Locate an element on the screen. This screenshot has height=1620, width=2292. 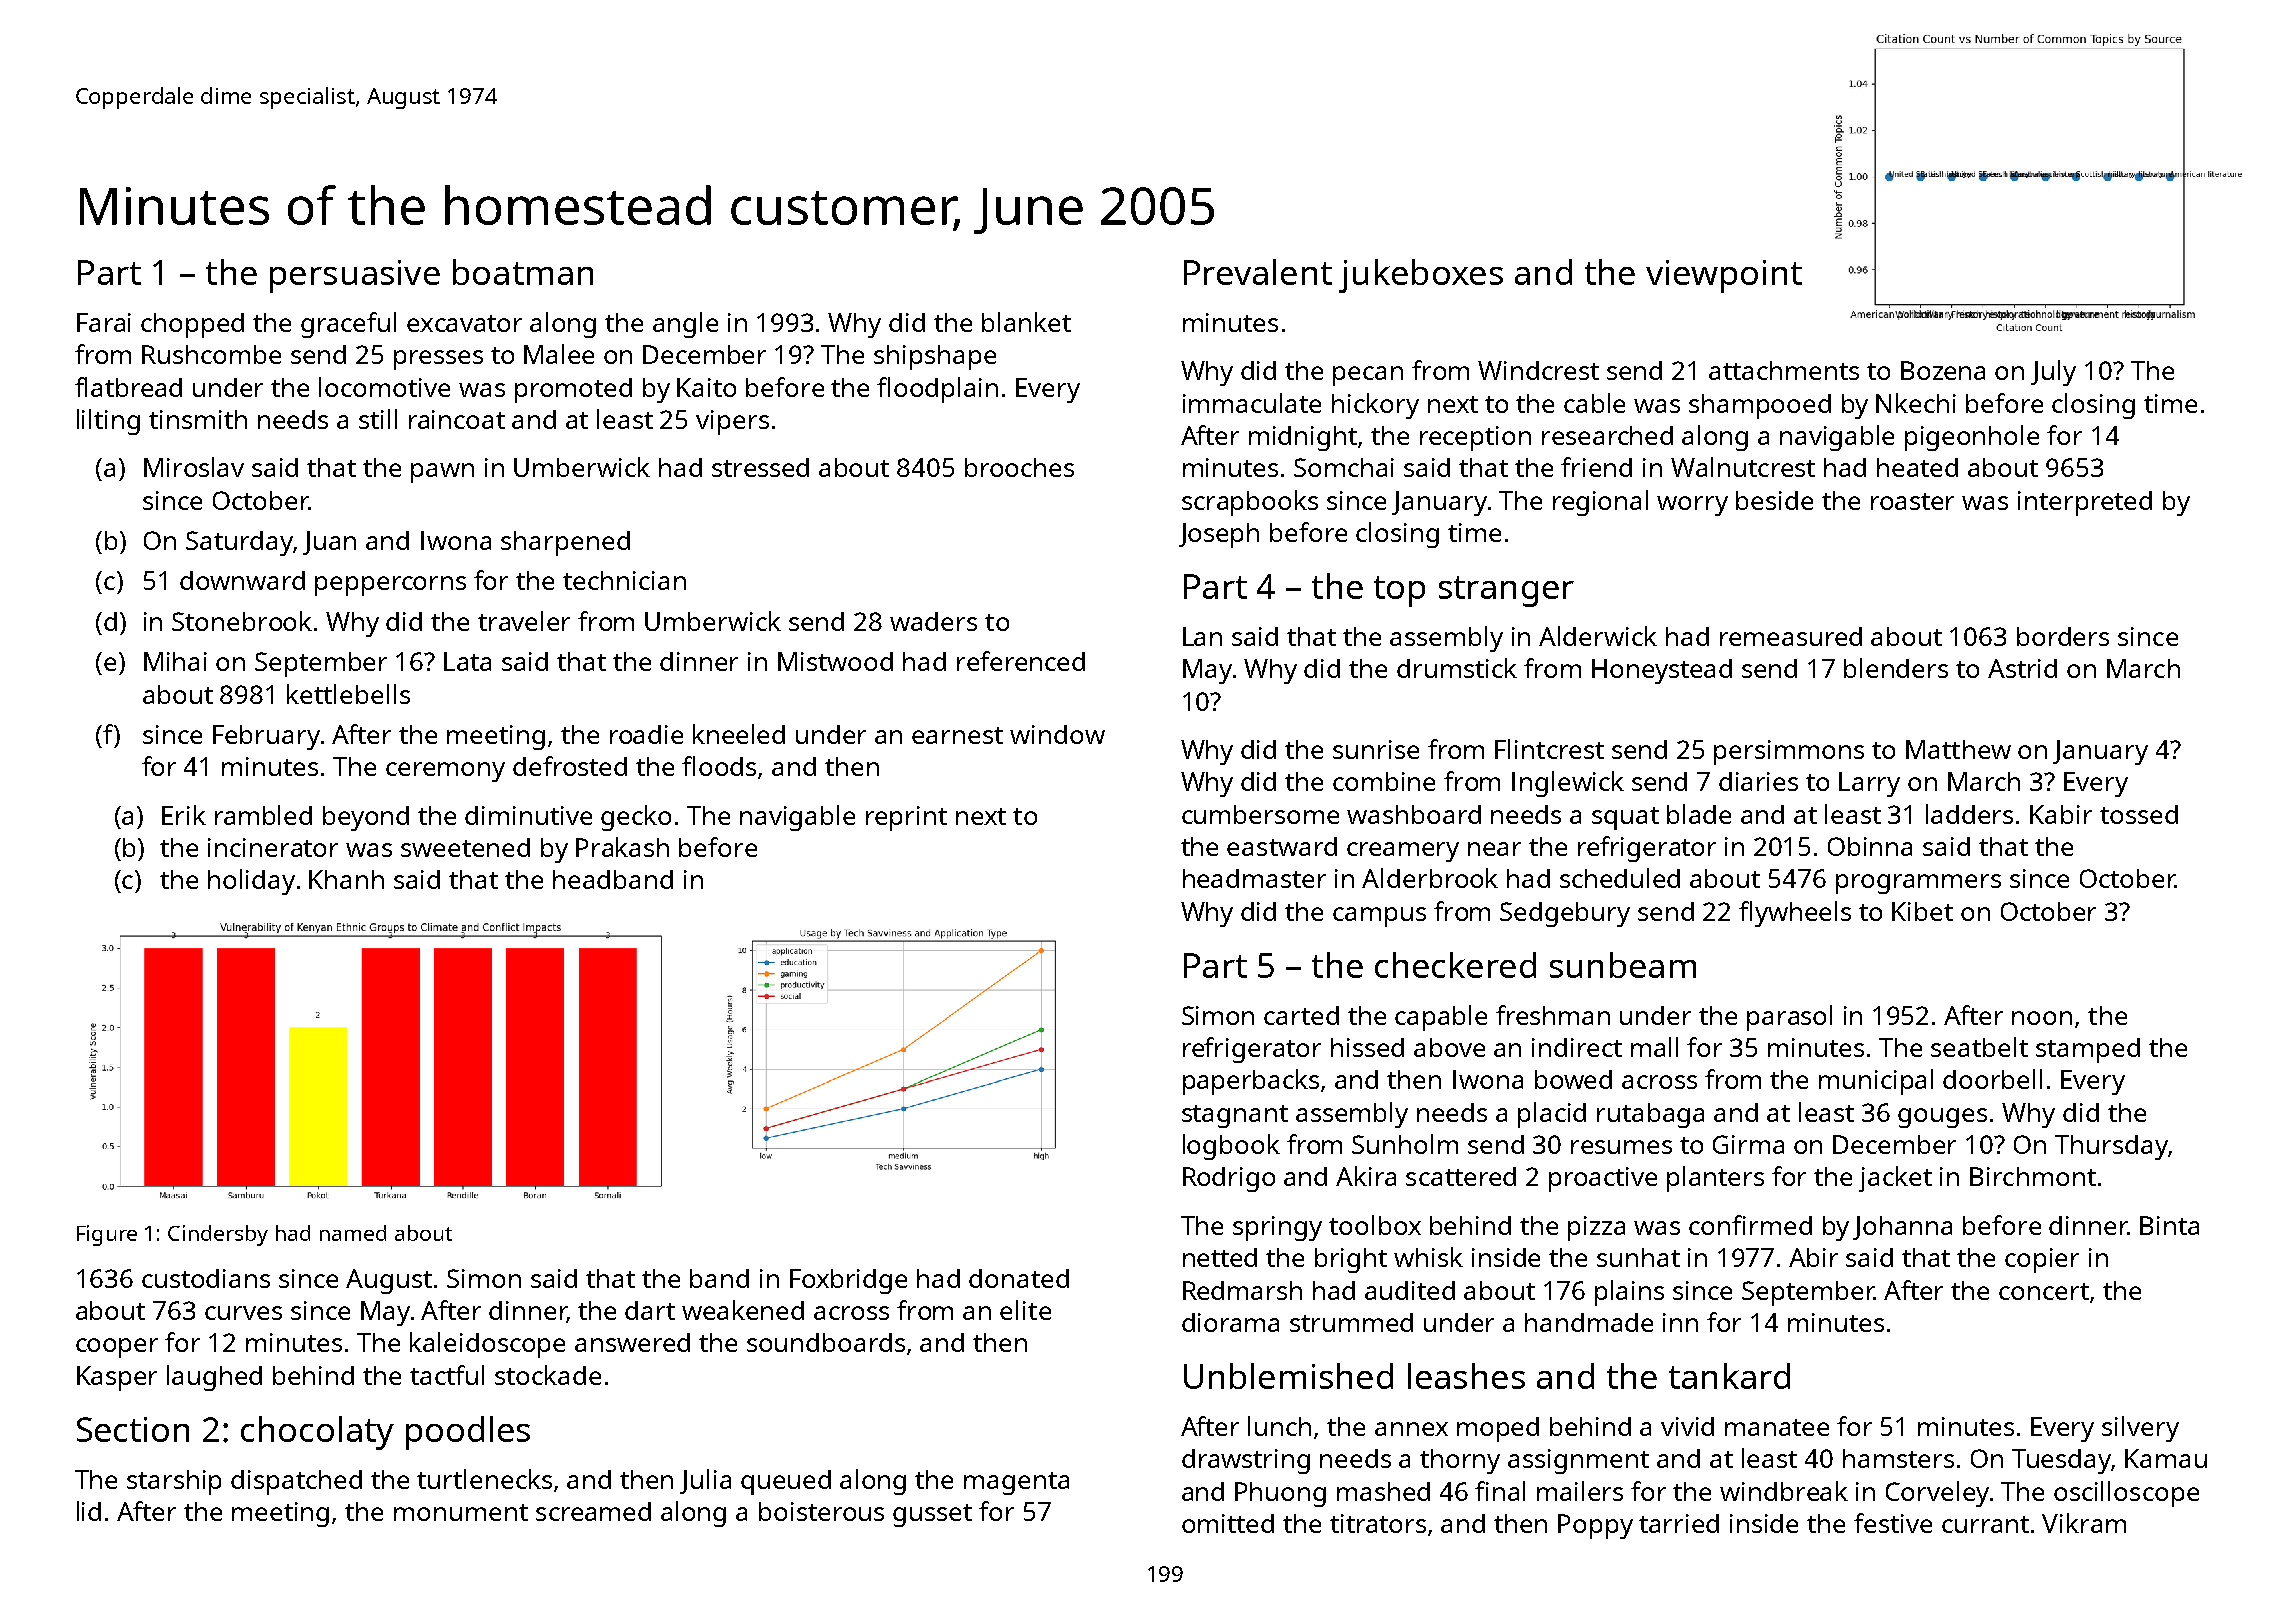
starship is located at coordinates (174, 1482).
